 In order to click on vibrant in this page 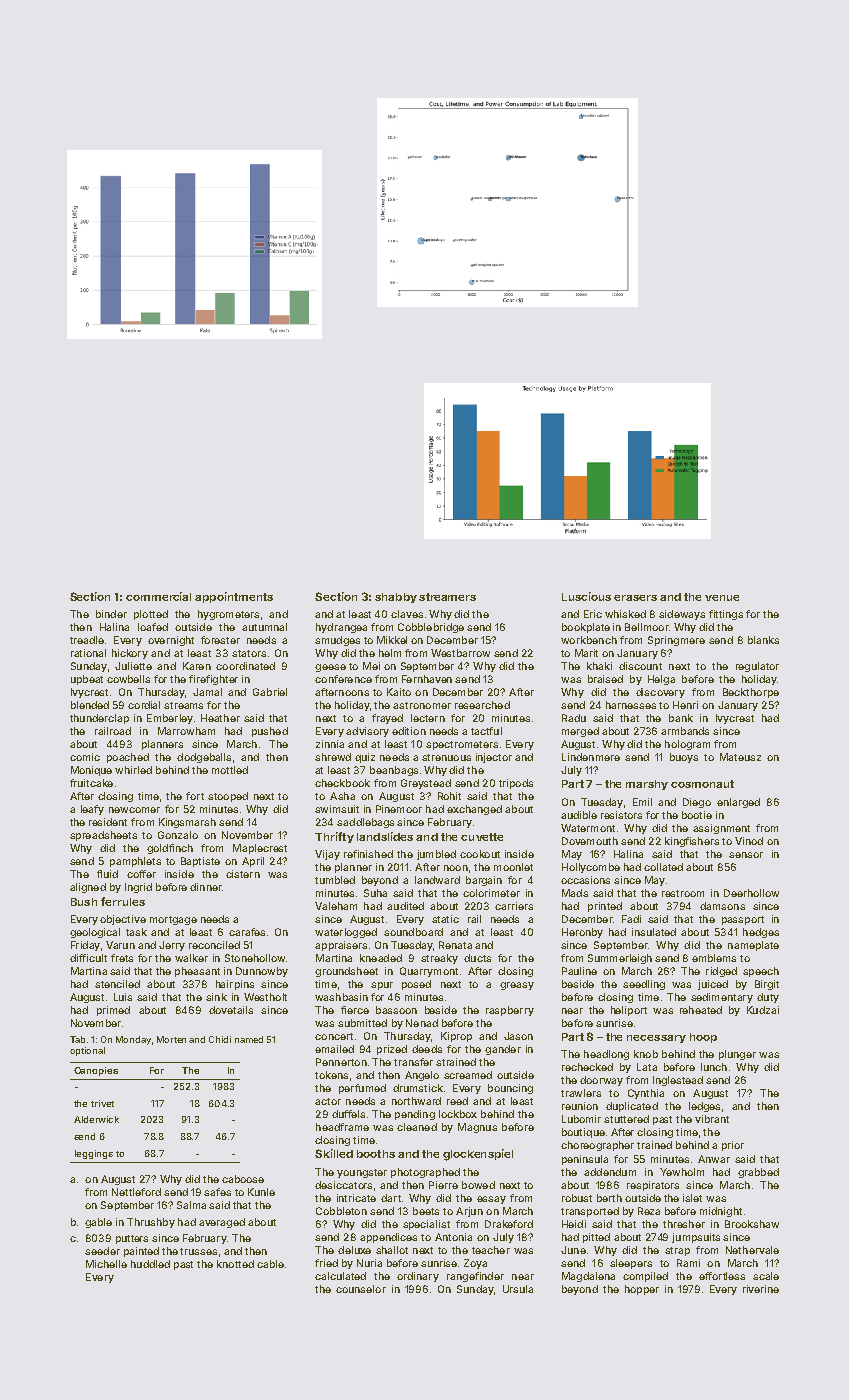, I will do `click(712, 1119)`.
